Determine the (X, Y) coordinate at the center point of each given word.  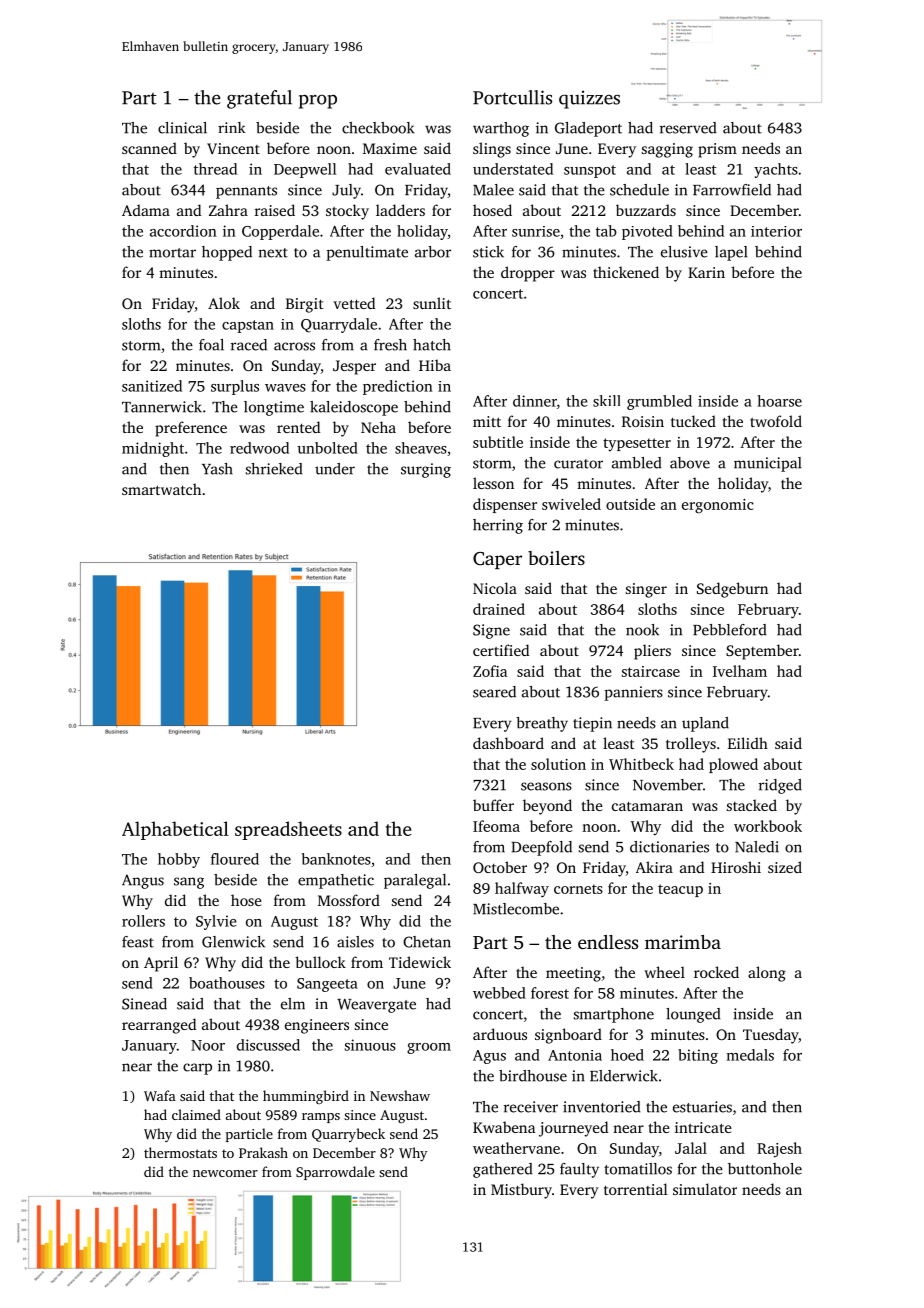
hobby (179, 860)
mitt (487, 421)
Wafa (160, 1095)
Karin (706, 272)
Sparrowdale (335, 1173)
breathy (542, 724)
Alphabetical (175, 830)
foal (211, 345)
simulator (705, 1189)
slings (492, 150)
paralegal (415, 881)
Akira (654, 867)
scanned (149, 148)
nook (642, 630)
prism (717, 150)
